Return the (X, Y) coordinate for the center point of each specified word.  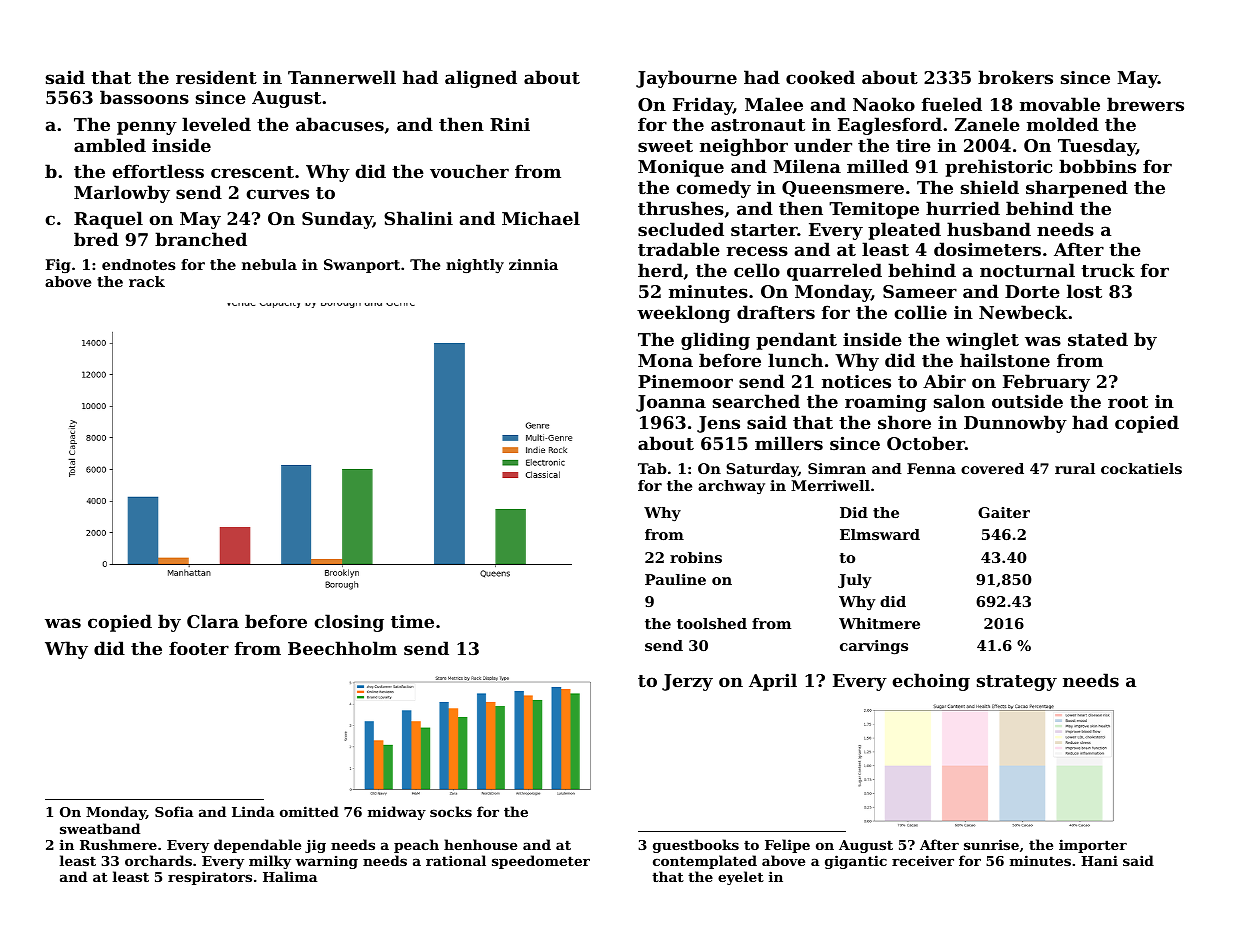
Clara (213, 621)
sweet (665, 146)
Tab (652, 468)
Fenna (931, 468)
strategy (1017, 683)
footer (199, 648)
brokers (1015, 77)
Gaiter (1004, 512)
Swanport (362, 266)
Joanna (671, 403)
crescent (252, 172)
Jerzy (687, 682)
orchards (158, 860)
